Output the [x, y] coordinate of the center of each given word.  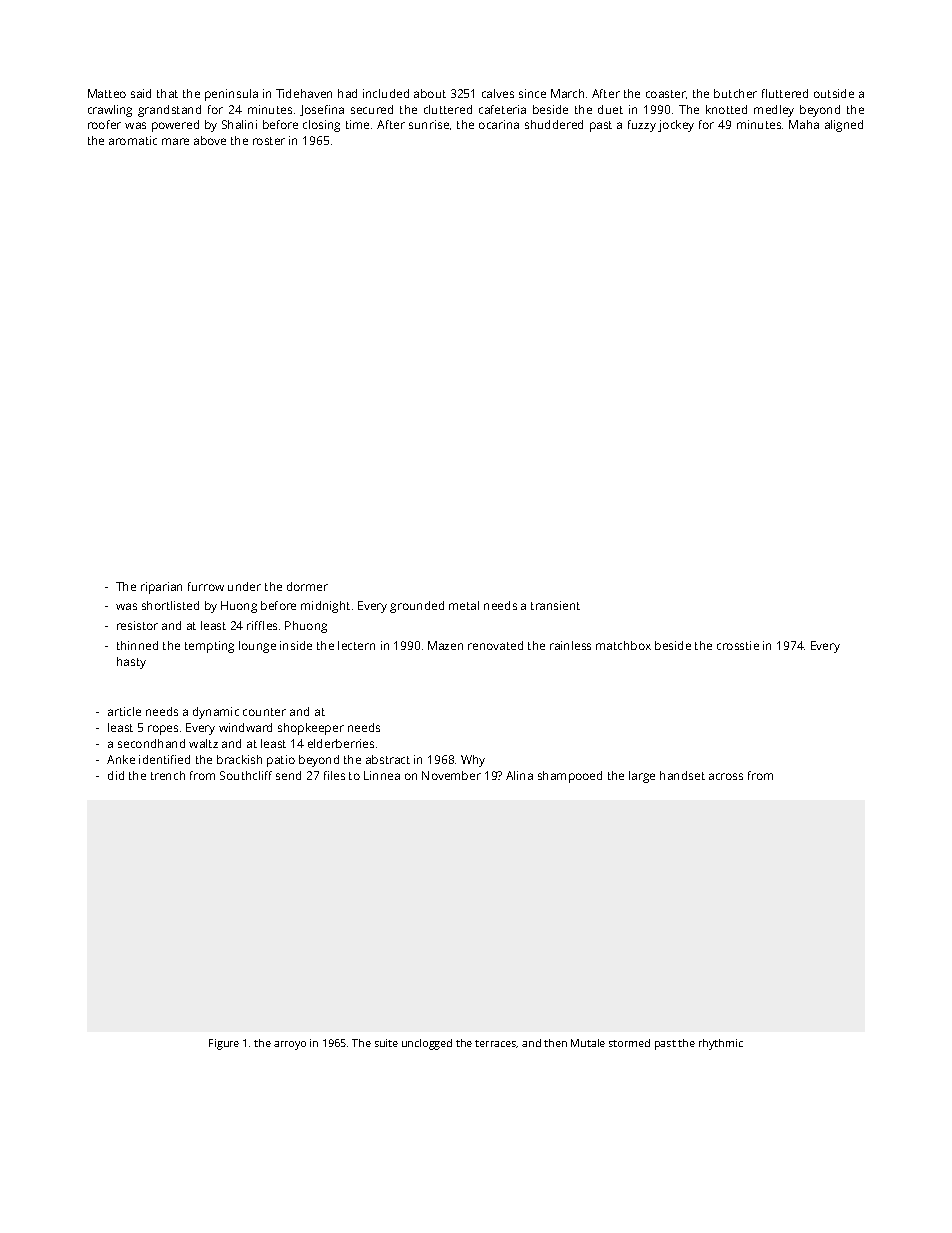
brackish [239, 759]
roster [269, 141]
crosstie [738, 645]
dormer [307, 586]
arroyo [290, 1045]
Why [473, 761]
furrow [206, 586]
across [726, 776]
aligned [844, 126]
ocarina [499, 124]
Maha [804, 124]
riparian [161, 588]
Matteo [107, 93]
